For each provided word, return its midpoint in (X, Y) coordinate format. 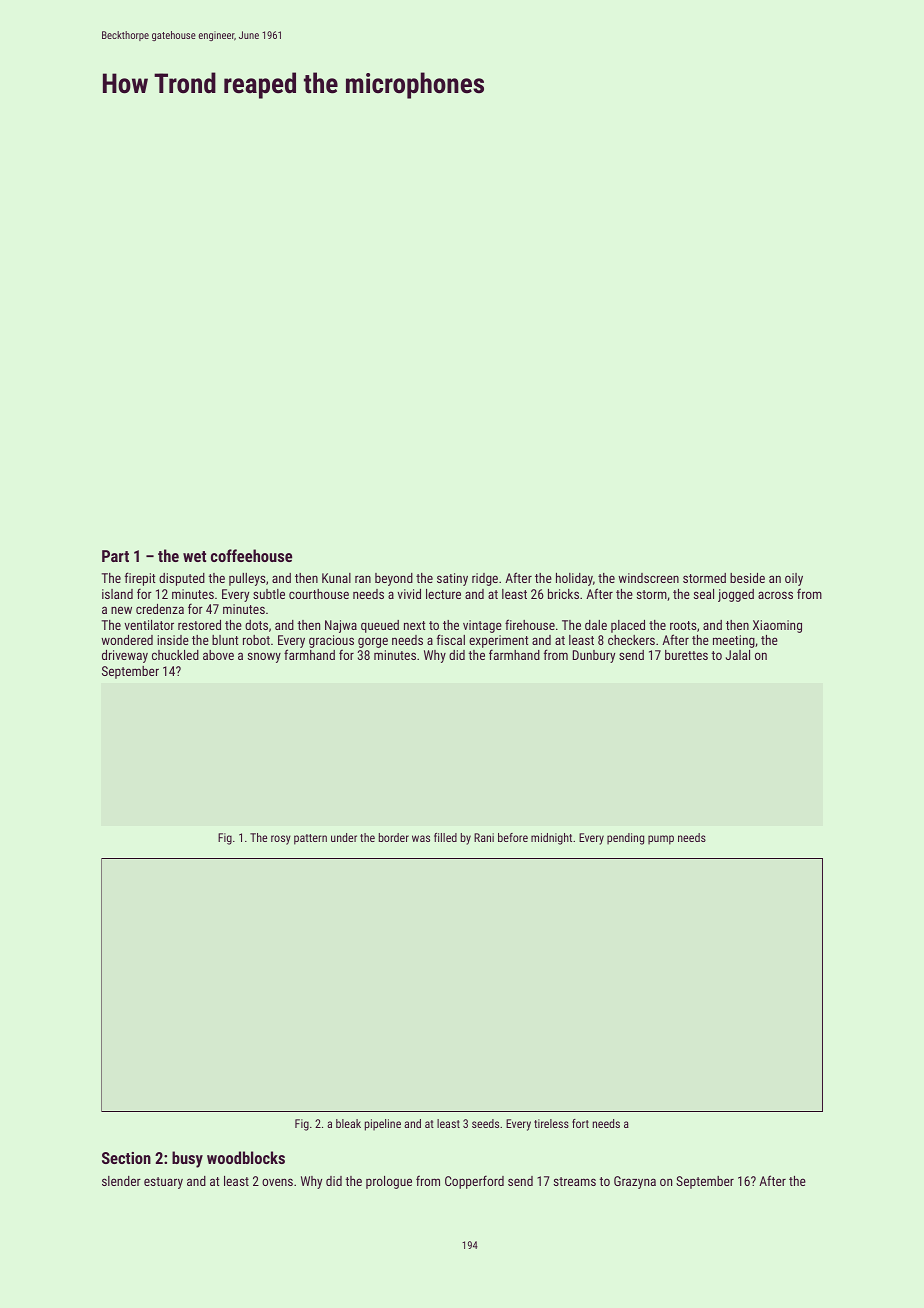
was (421, 838)
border (394, 837)
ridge (485, 579)
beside (747, 578)
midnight (551, 839)
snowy (264, 657)
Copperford (474, 1182)
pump (661, 840)
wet (194, 556)
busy (187, 1159)
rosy (281, 840)
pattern (310, 839)
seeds (485, 1123)
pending (625, 839)
